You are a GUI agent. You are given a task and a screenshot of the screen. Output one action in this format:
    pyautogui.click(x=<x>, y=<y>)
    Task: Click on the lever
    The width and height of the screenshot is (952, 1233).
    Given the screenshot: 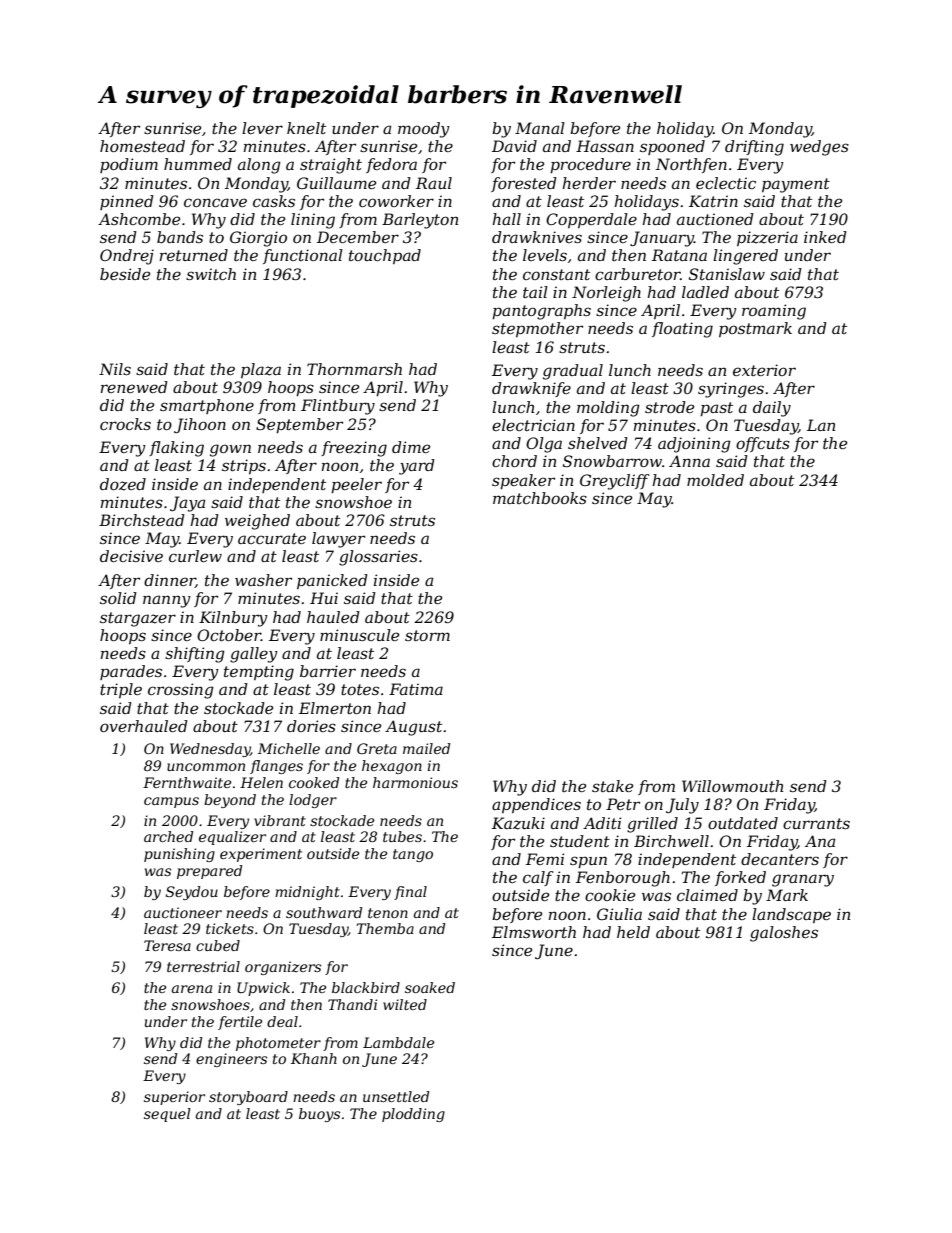 What is the action you would take?
    pyautogui.click(x=262, y=128)
